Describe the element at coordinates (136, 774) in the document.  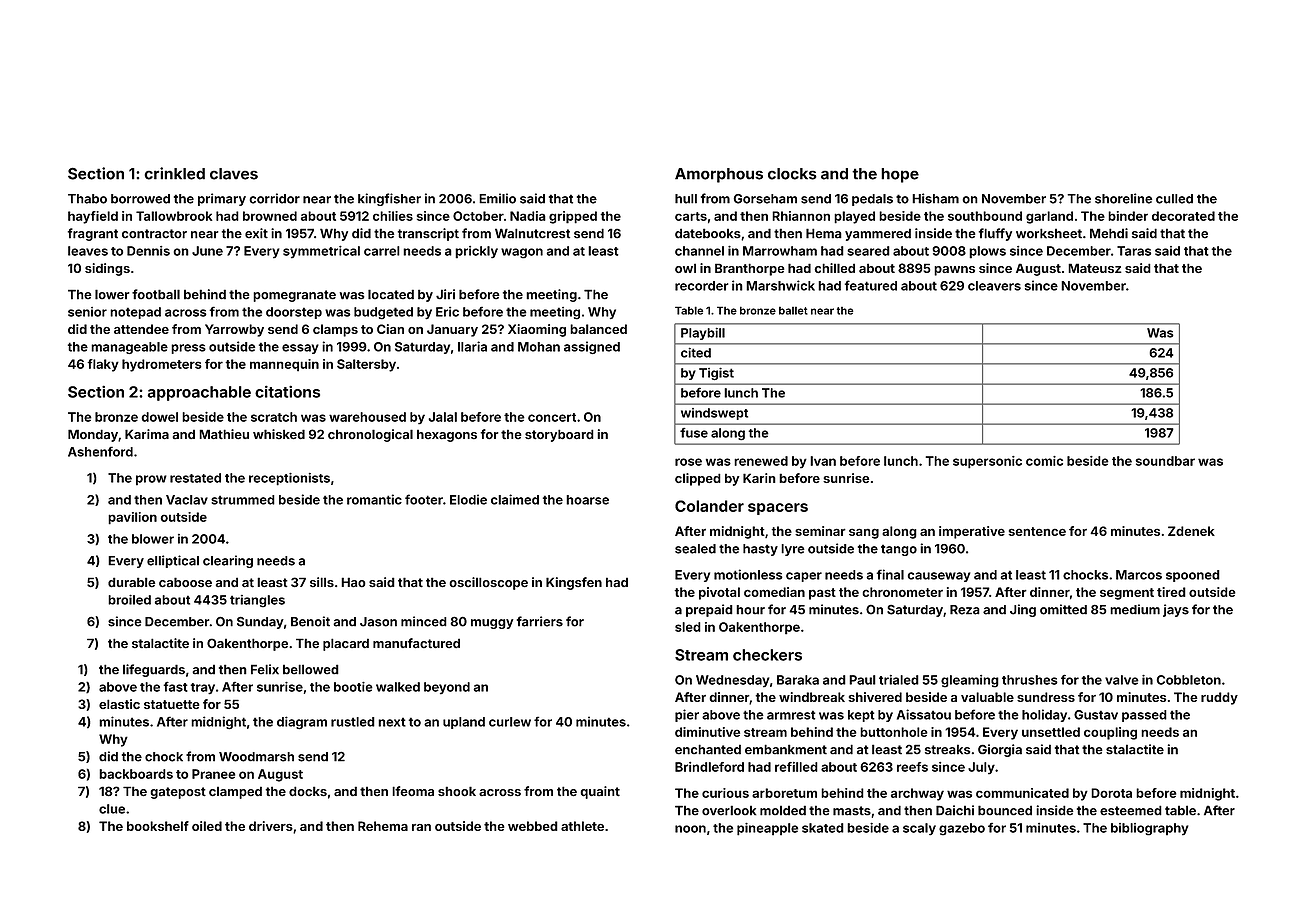
I see `backboards` at that location.
